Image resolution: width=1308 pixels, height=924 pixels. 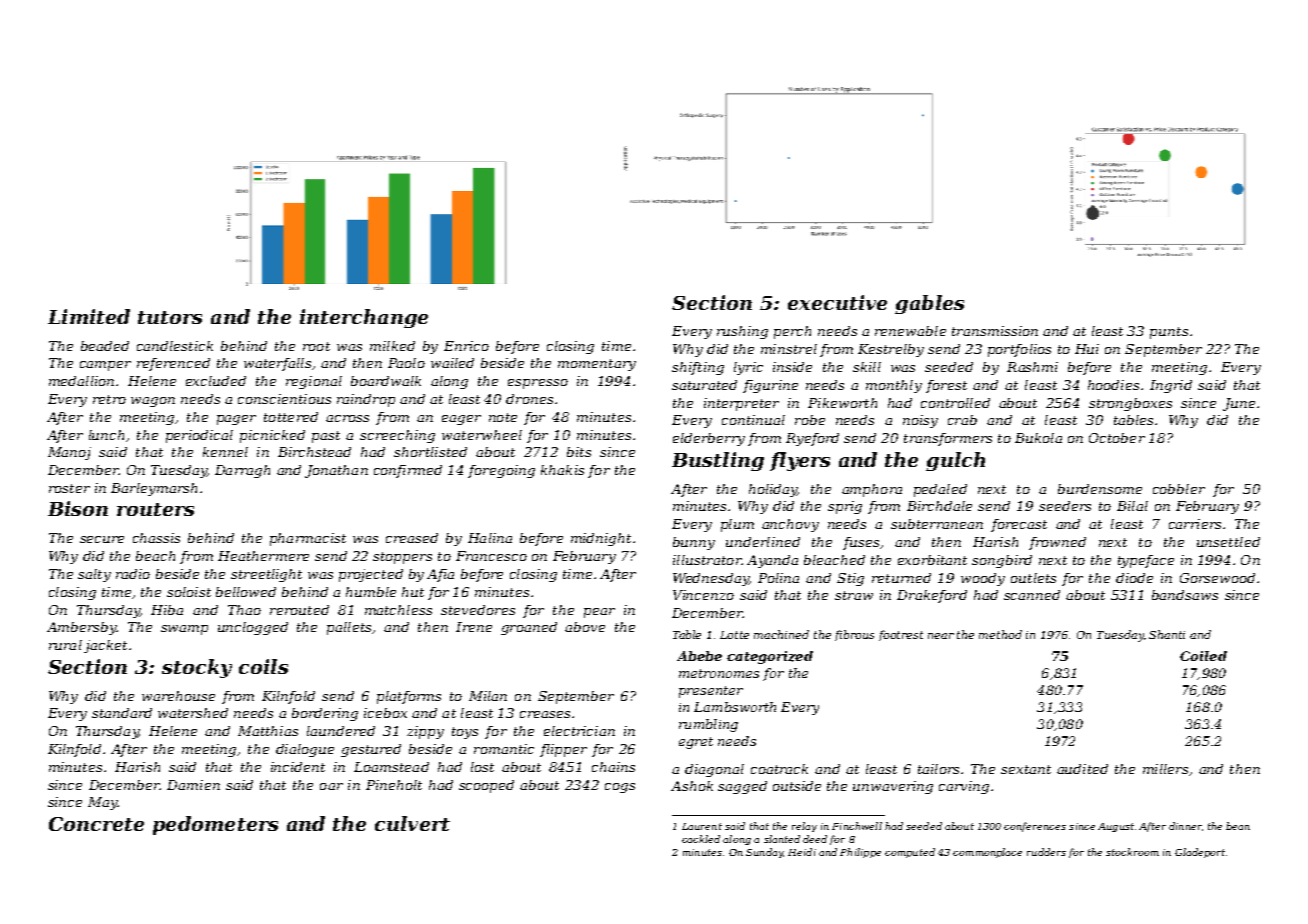 What do you see at coordinates (452, 363) in the document?
I see `wailed` at bounding box center [452, 363].
